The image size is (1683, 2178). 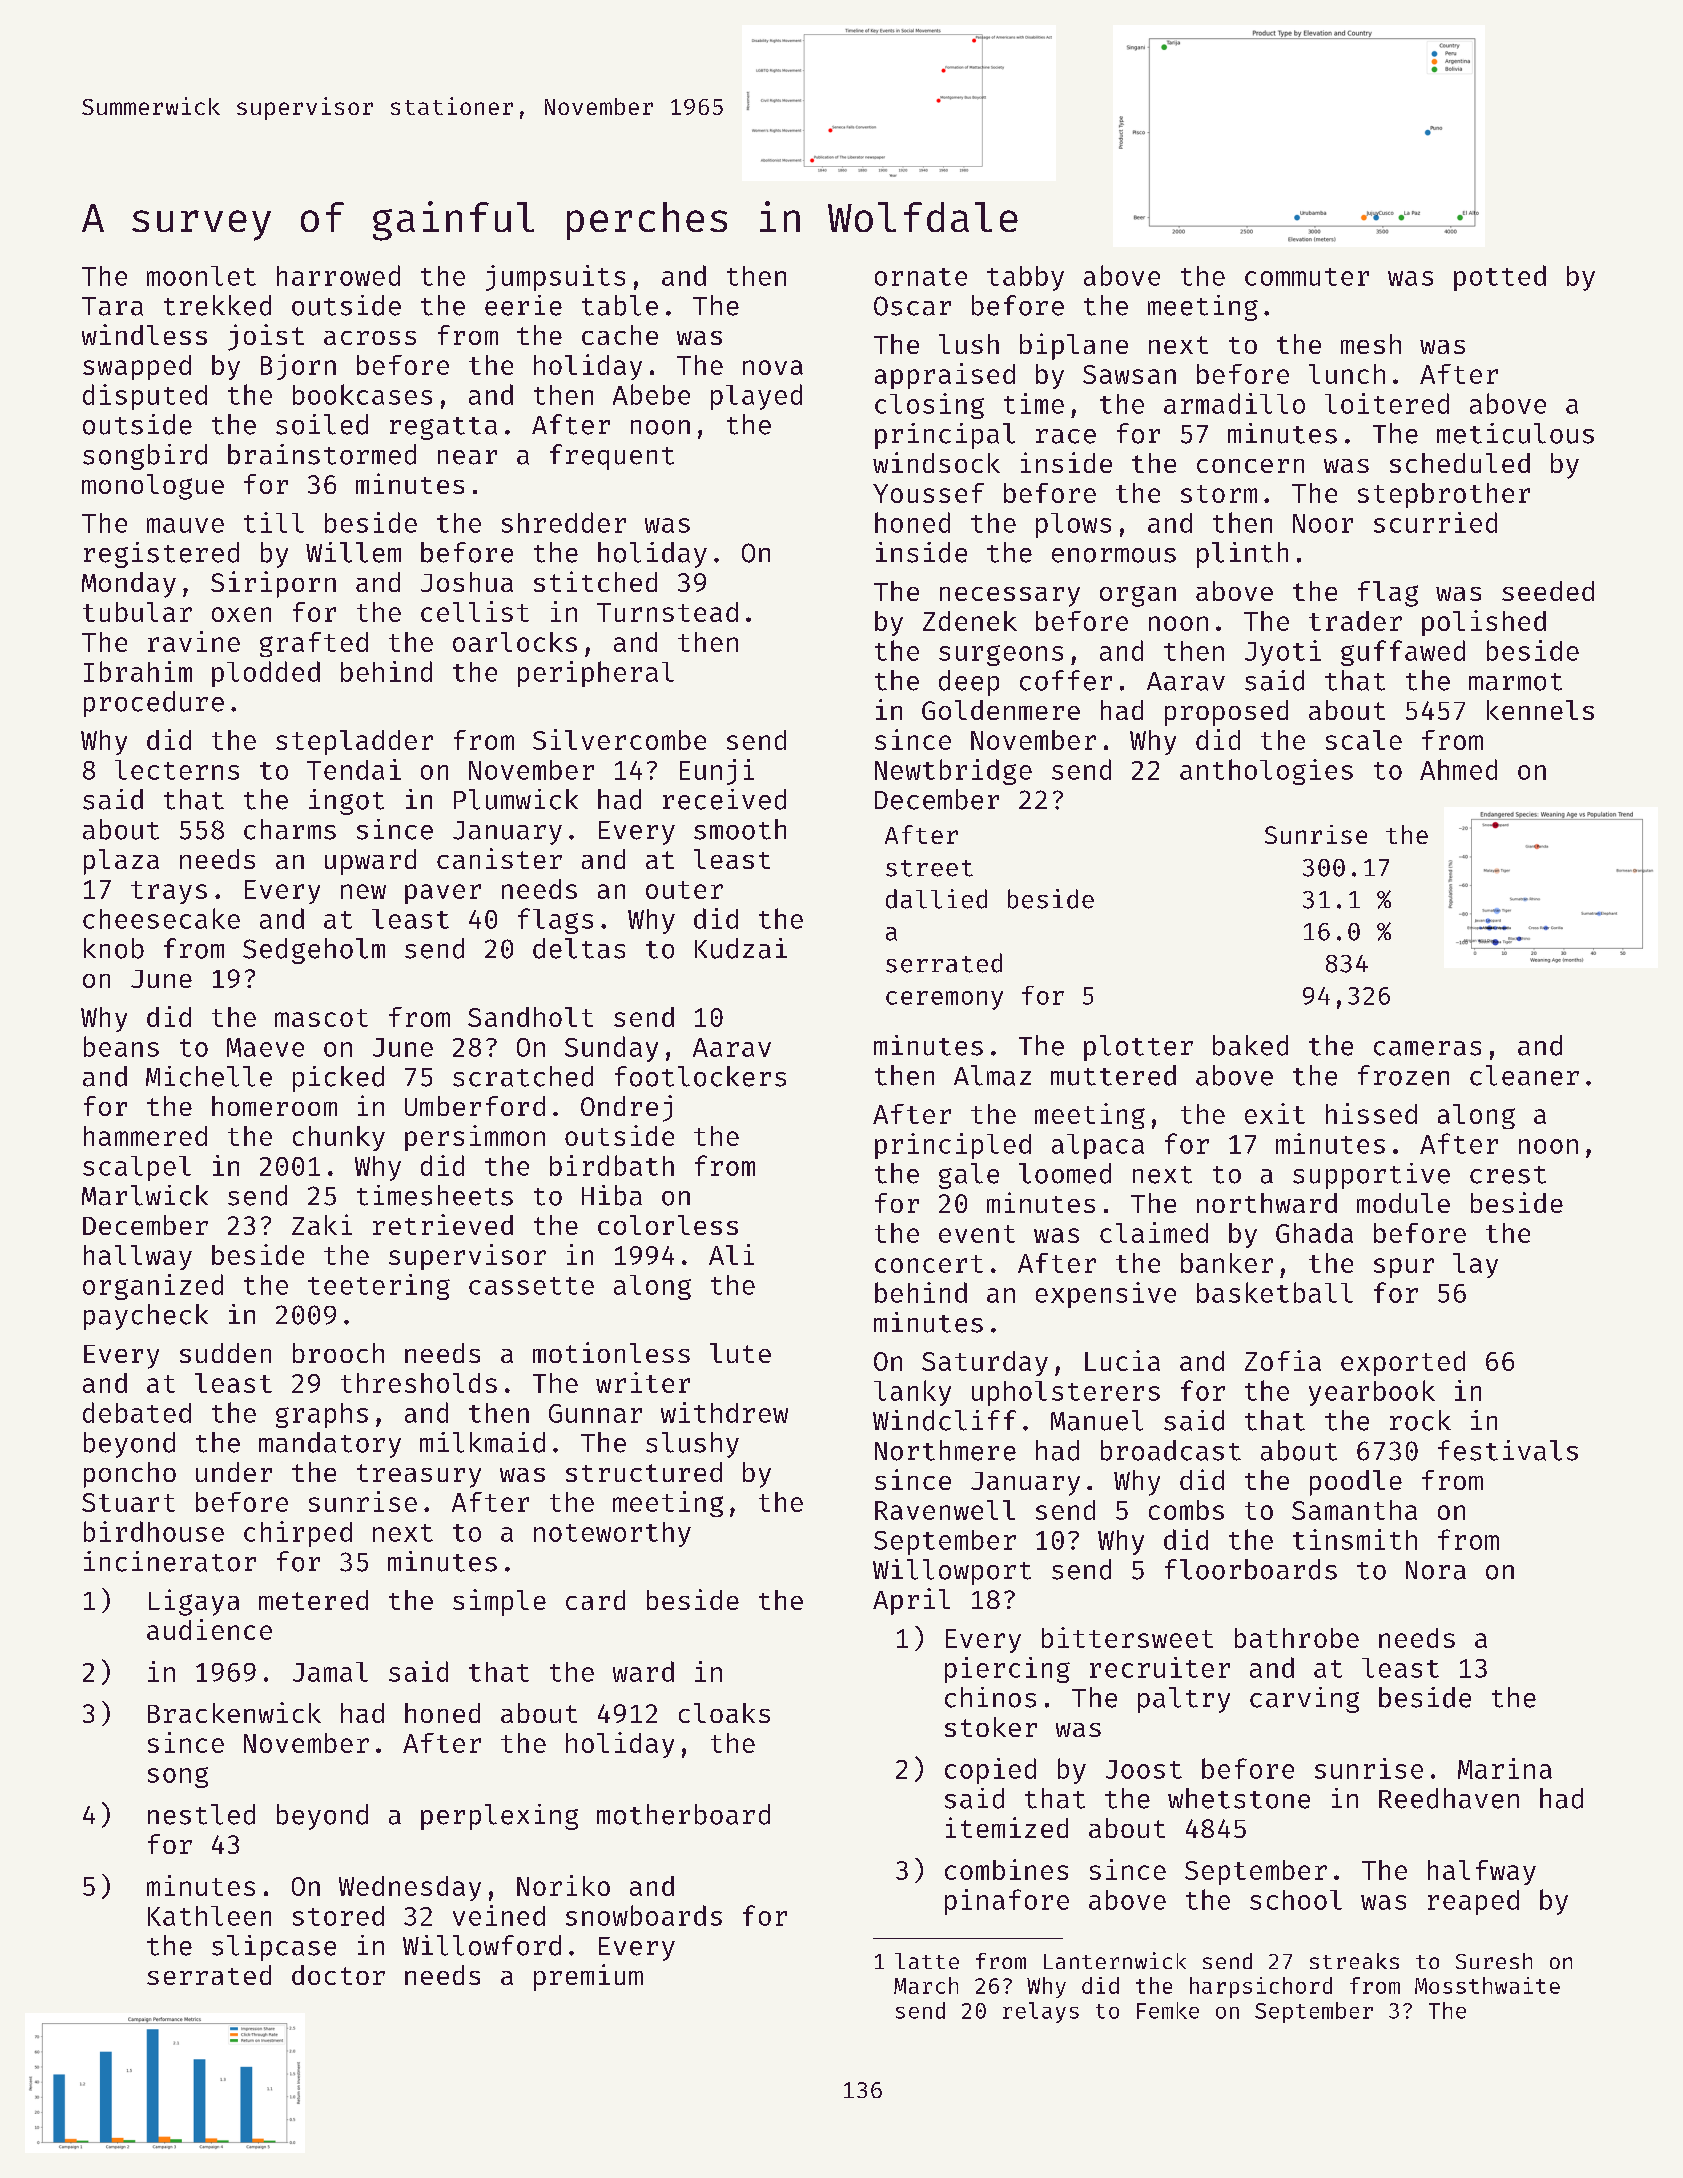 I want to click on slipcase, so click(x=274, y=1948).
